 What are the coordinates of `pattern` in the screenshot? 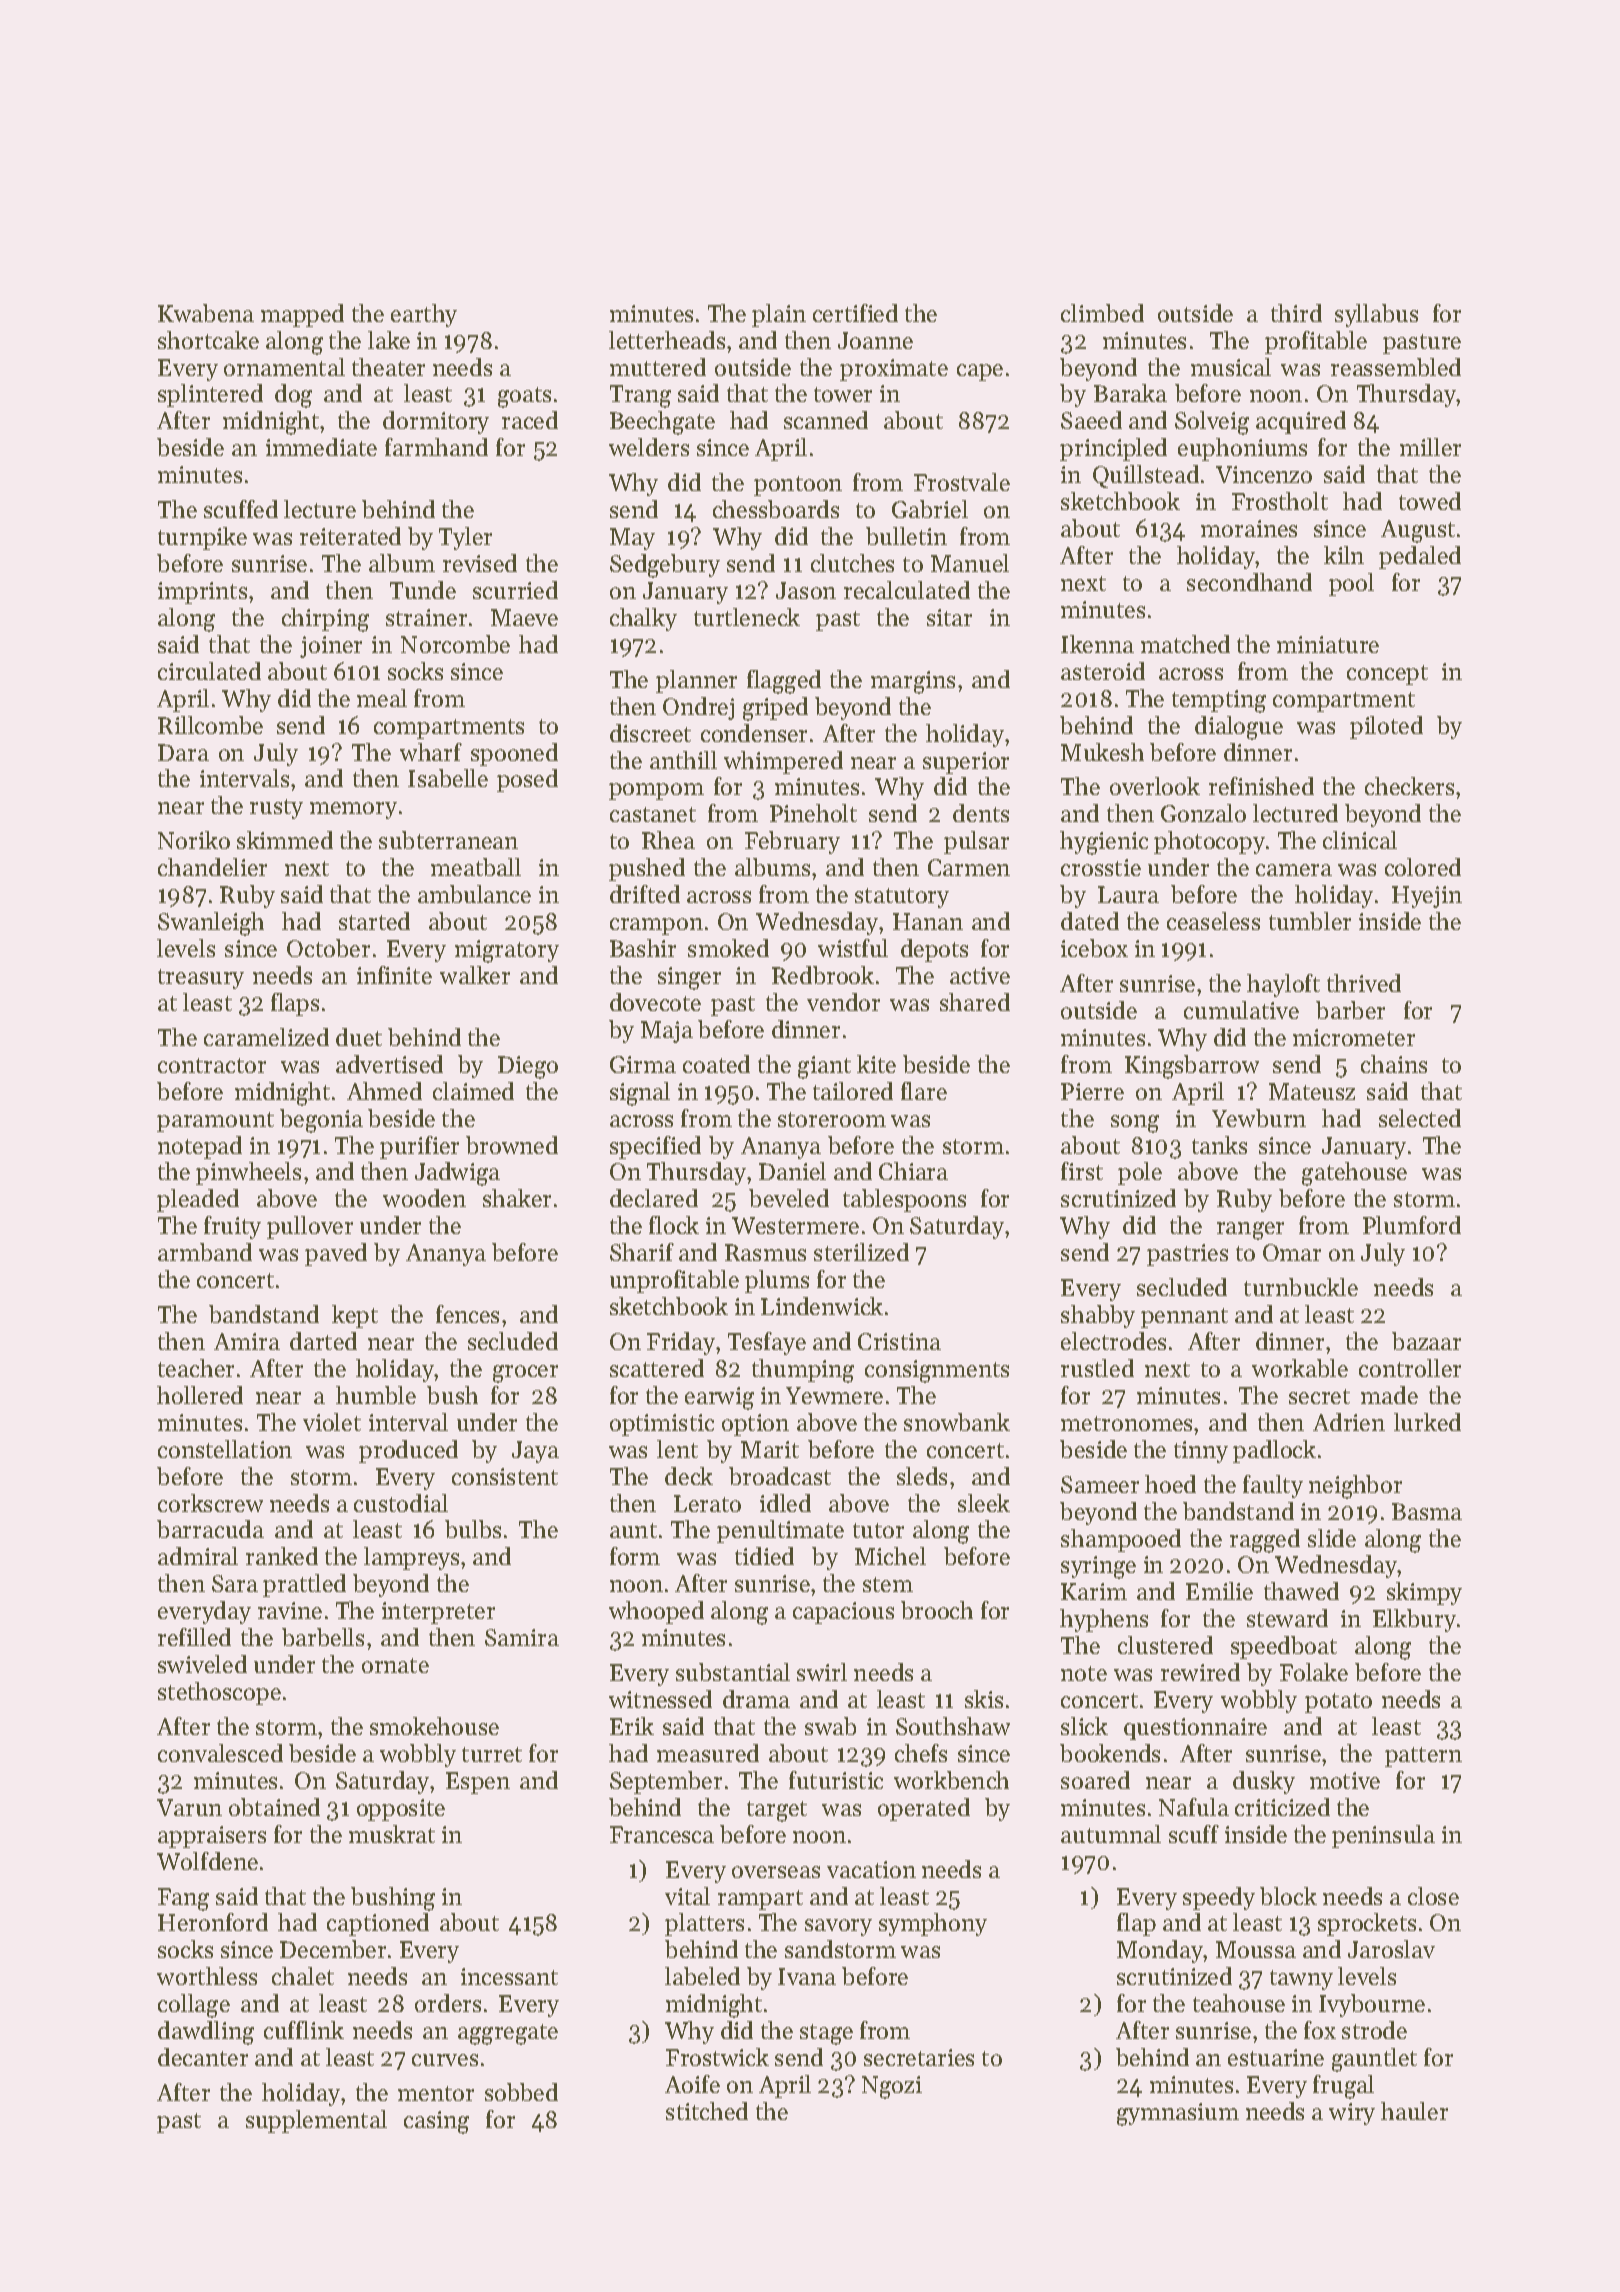 It's located at (1423, 1757).
